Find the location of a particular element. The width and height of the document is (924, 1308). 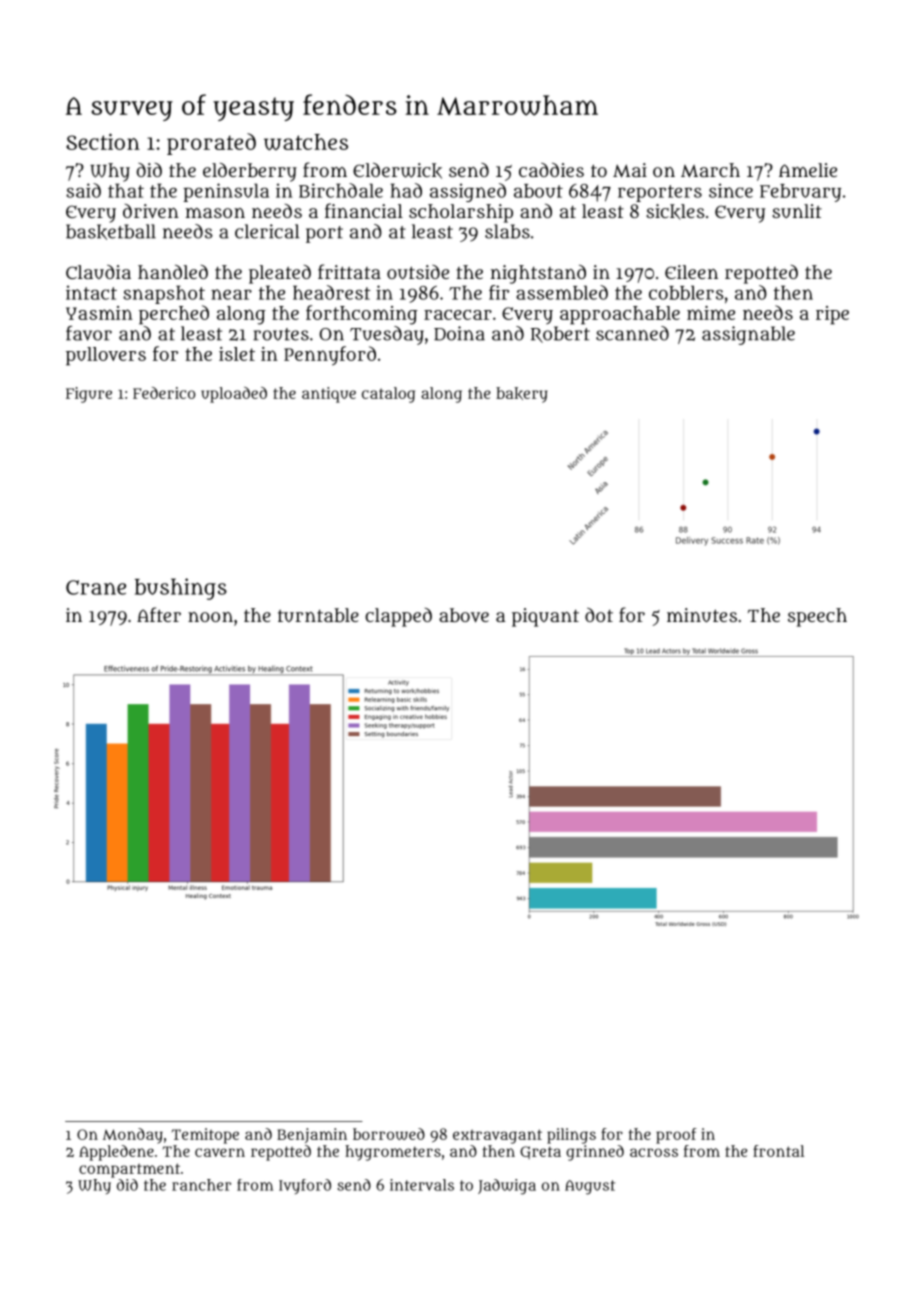

Robert is located at coordinates (560, 334).
